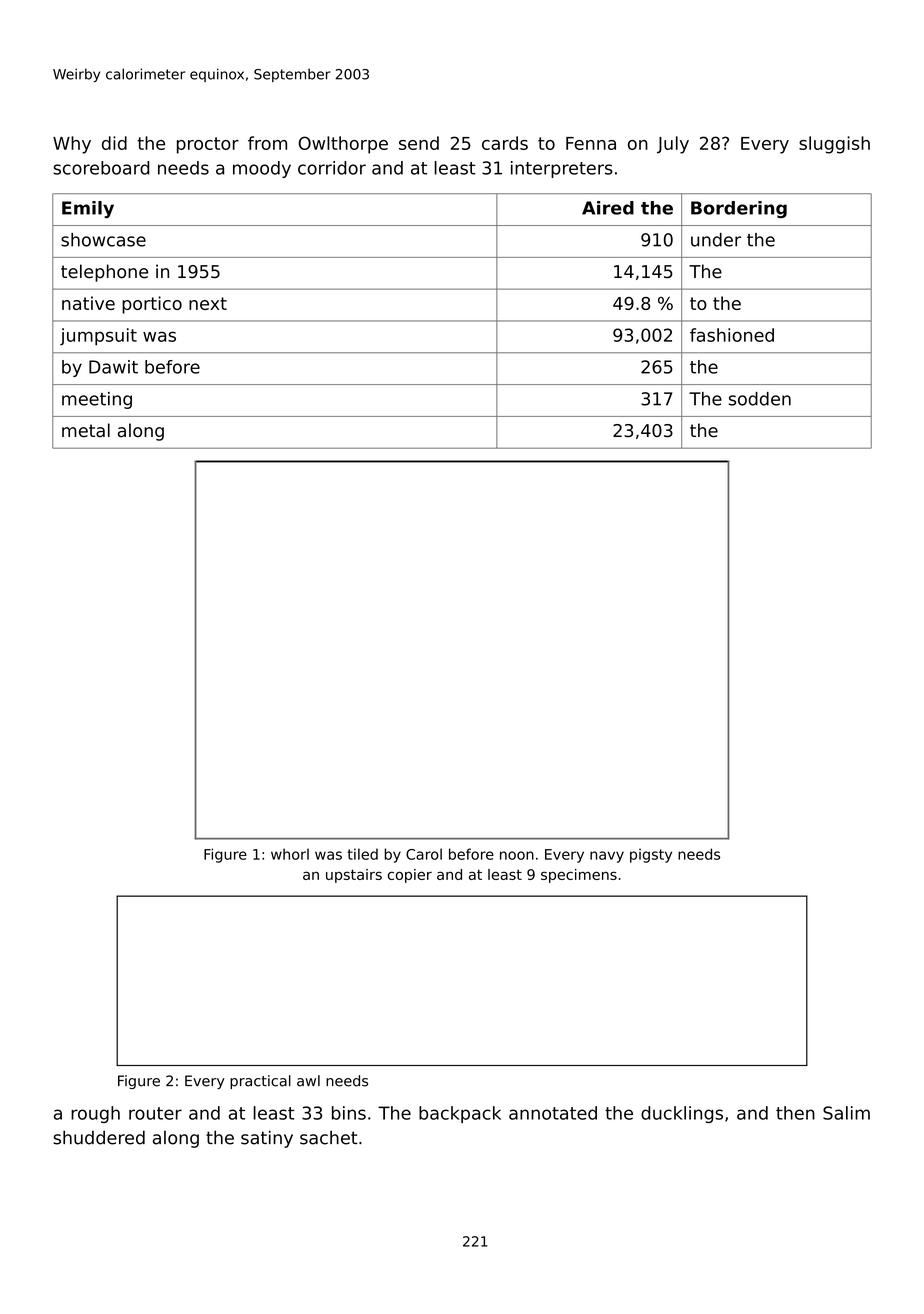 The image size is (924, 1314). Describe the element at coordinates (760, 399) in the document. I see `sodden` at that location.
